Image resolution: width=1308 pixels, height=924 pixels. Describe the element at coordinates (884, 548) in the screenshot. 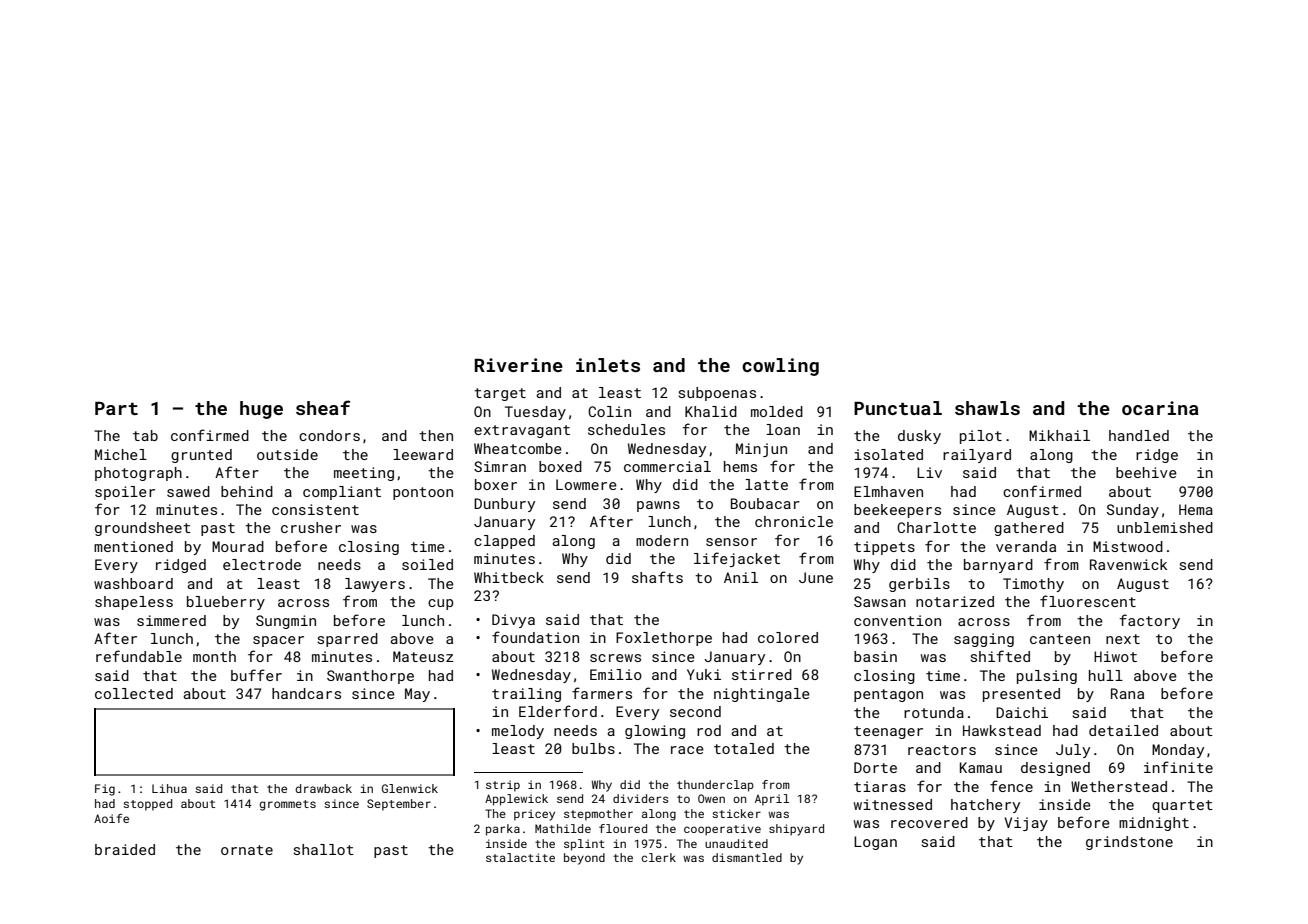

I see `tippets` at that location.
